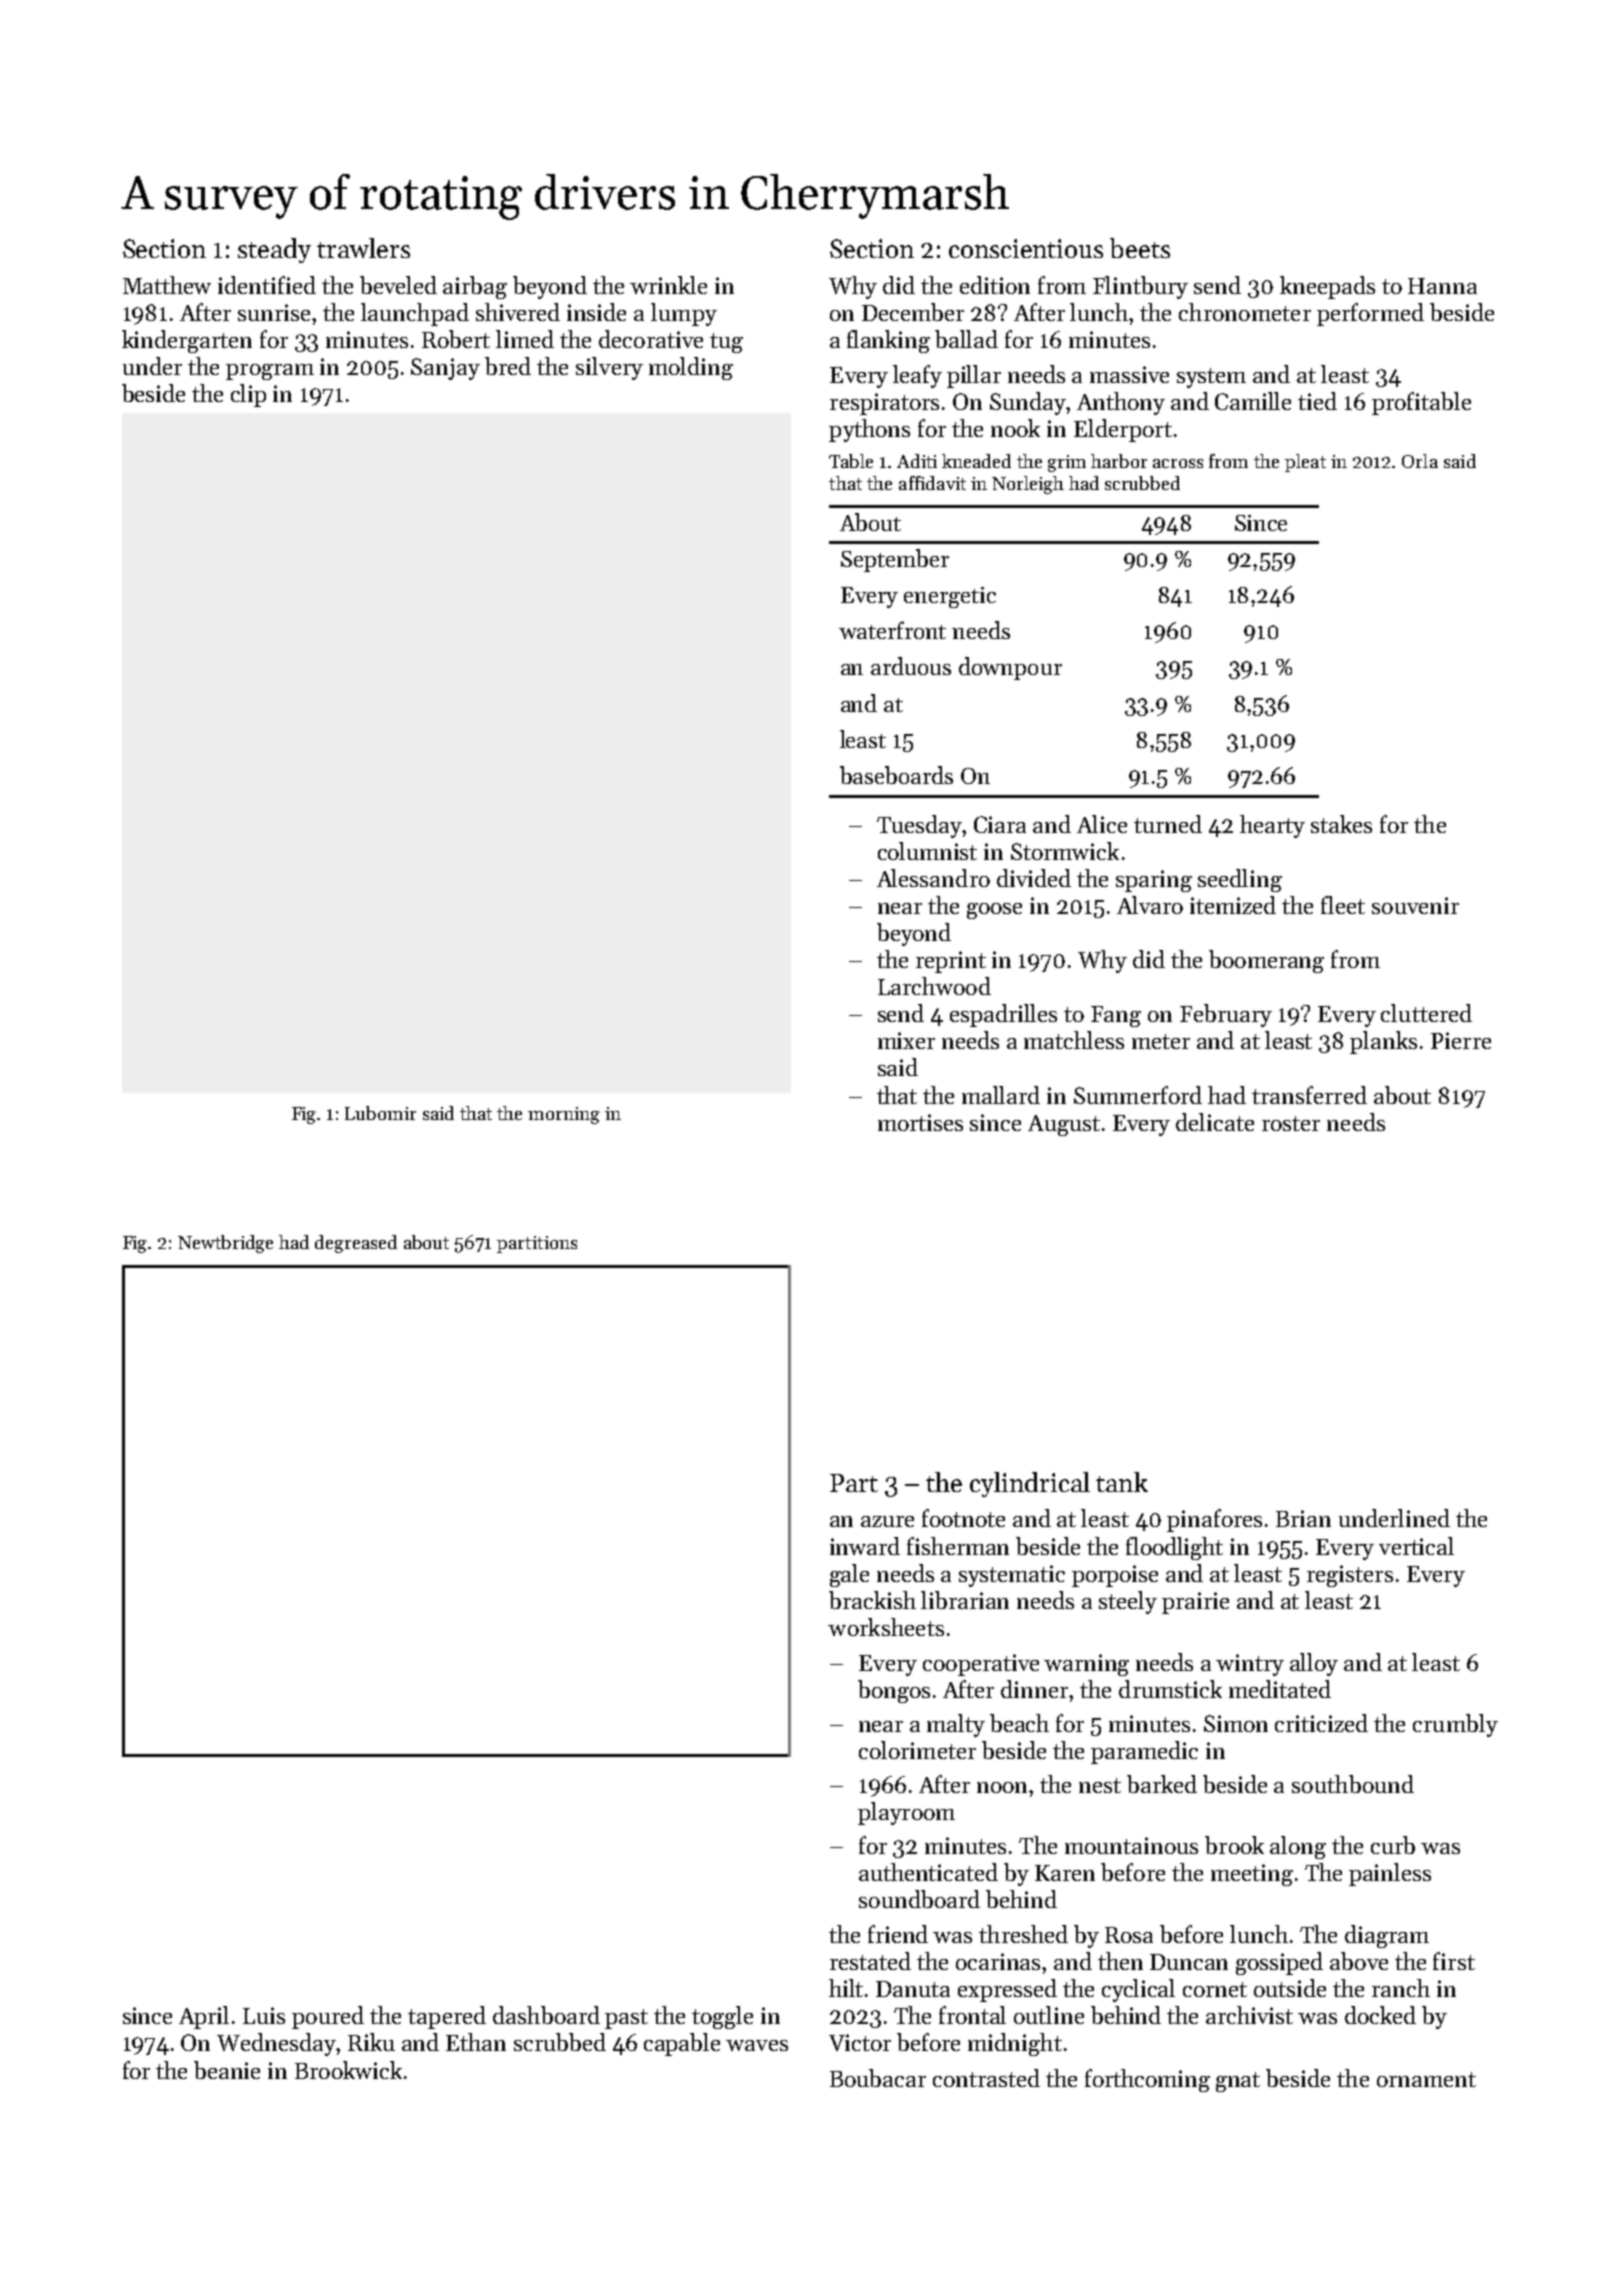  What do you see at coordinates (1387, 1936) in the page?
I see `diagram` at bounding box center [1387, 1936].
